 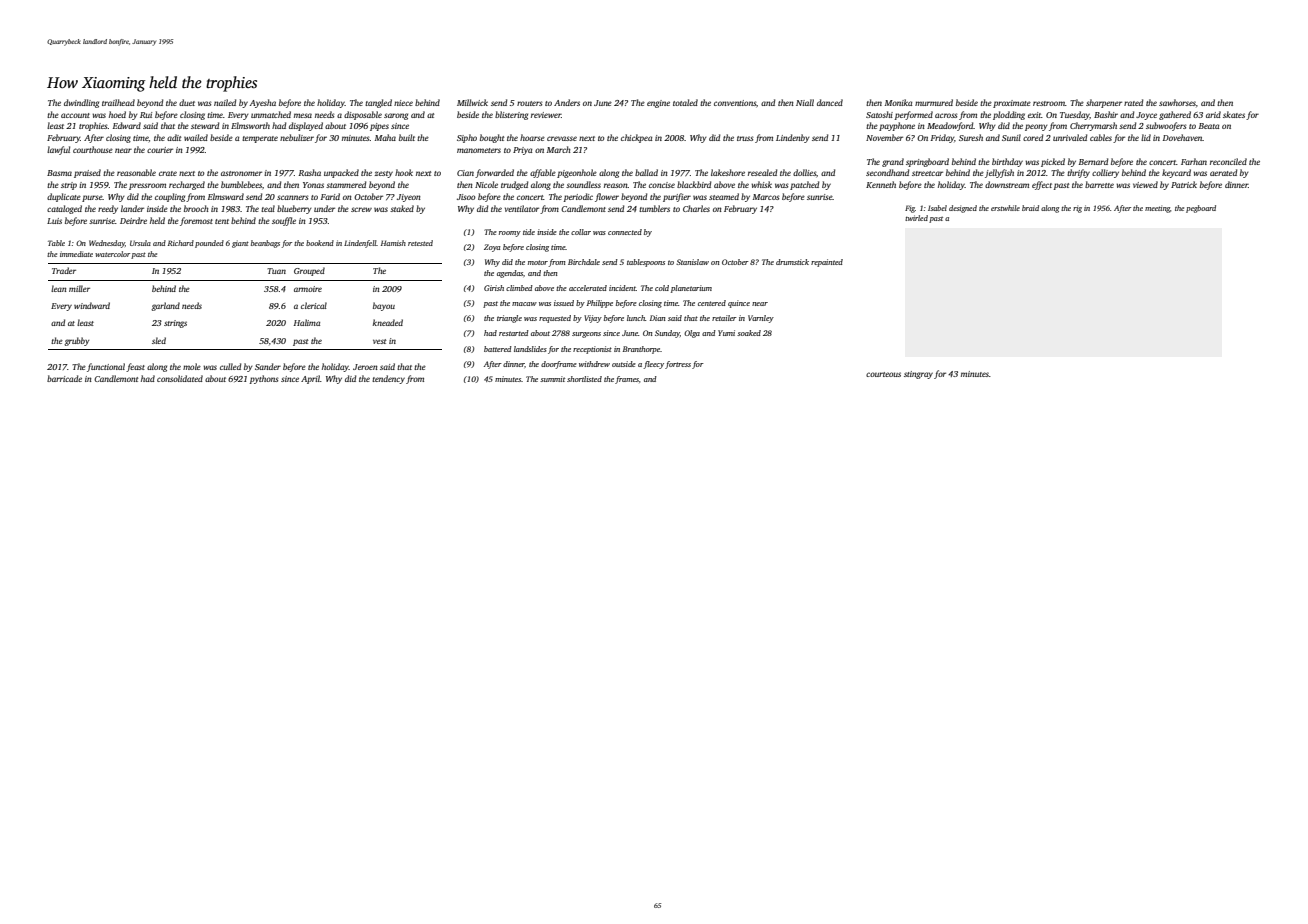 I want to click on pounded, so click(x=209, y=244).
